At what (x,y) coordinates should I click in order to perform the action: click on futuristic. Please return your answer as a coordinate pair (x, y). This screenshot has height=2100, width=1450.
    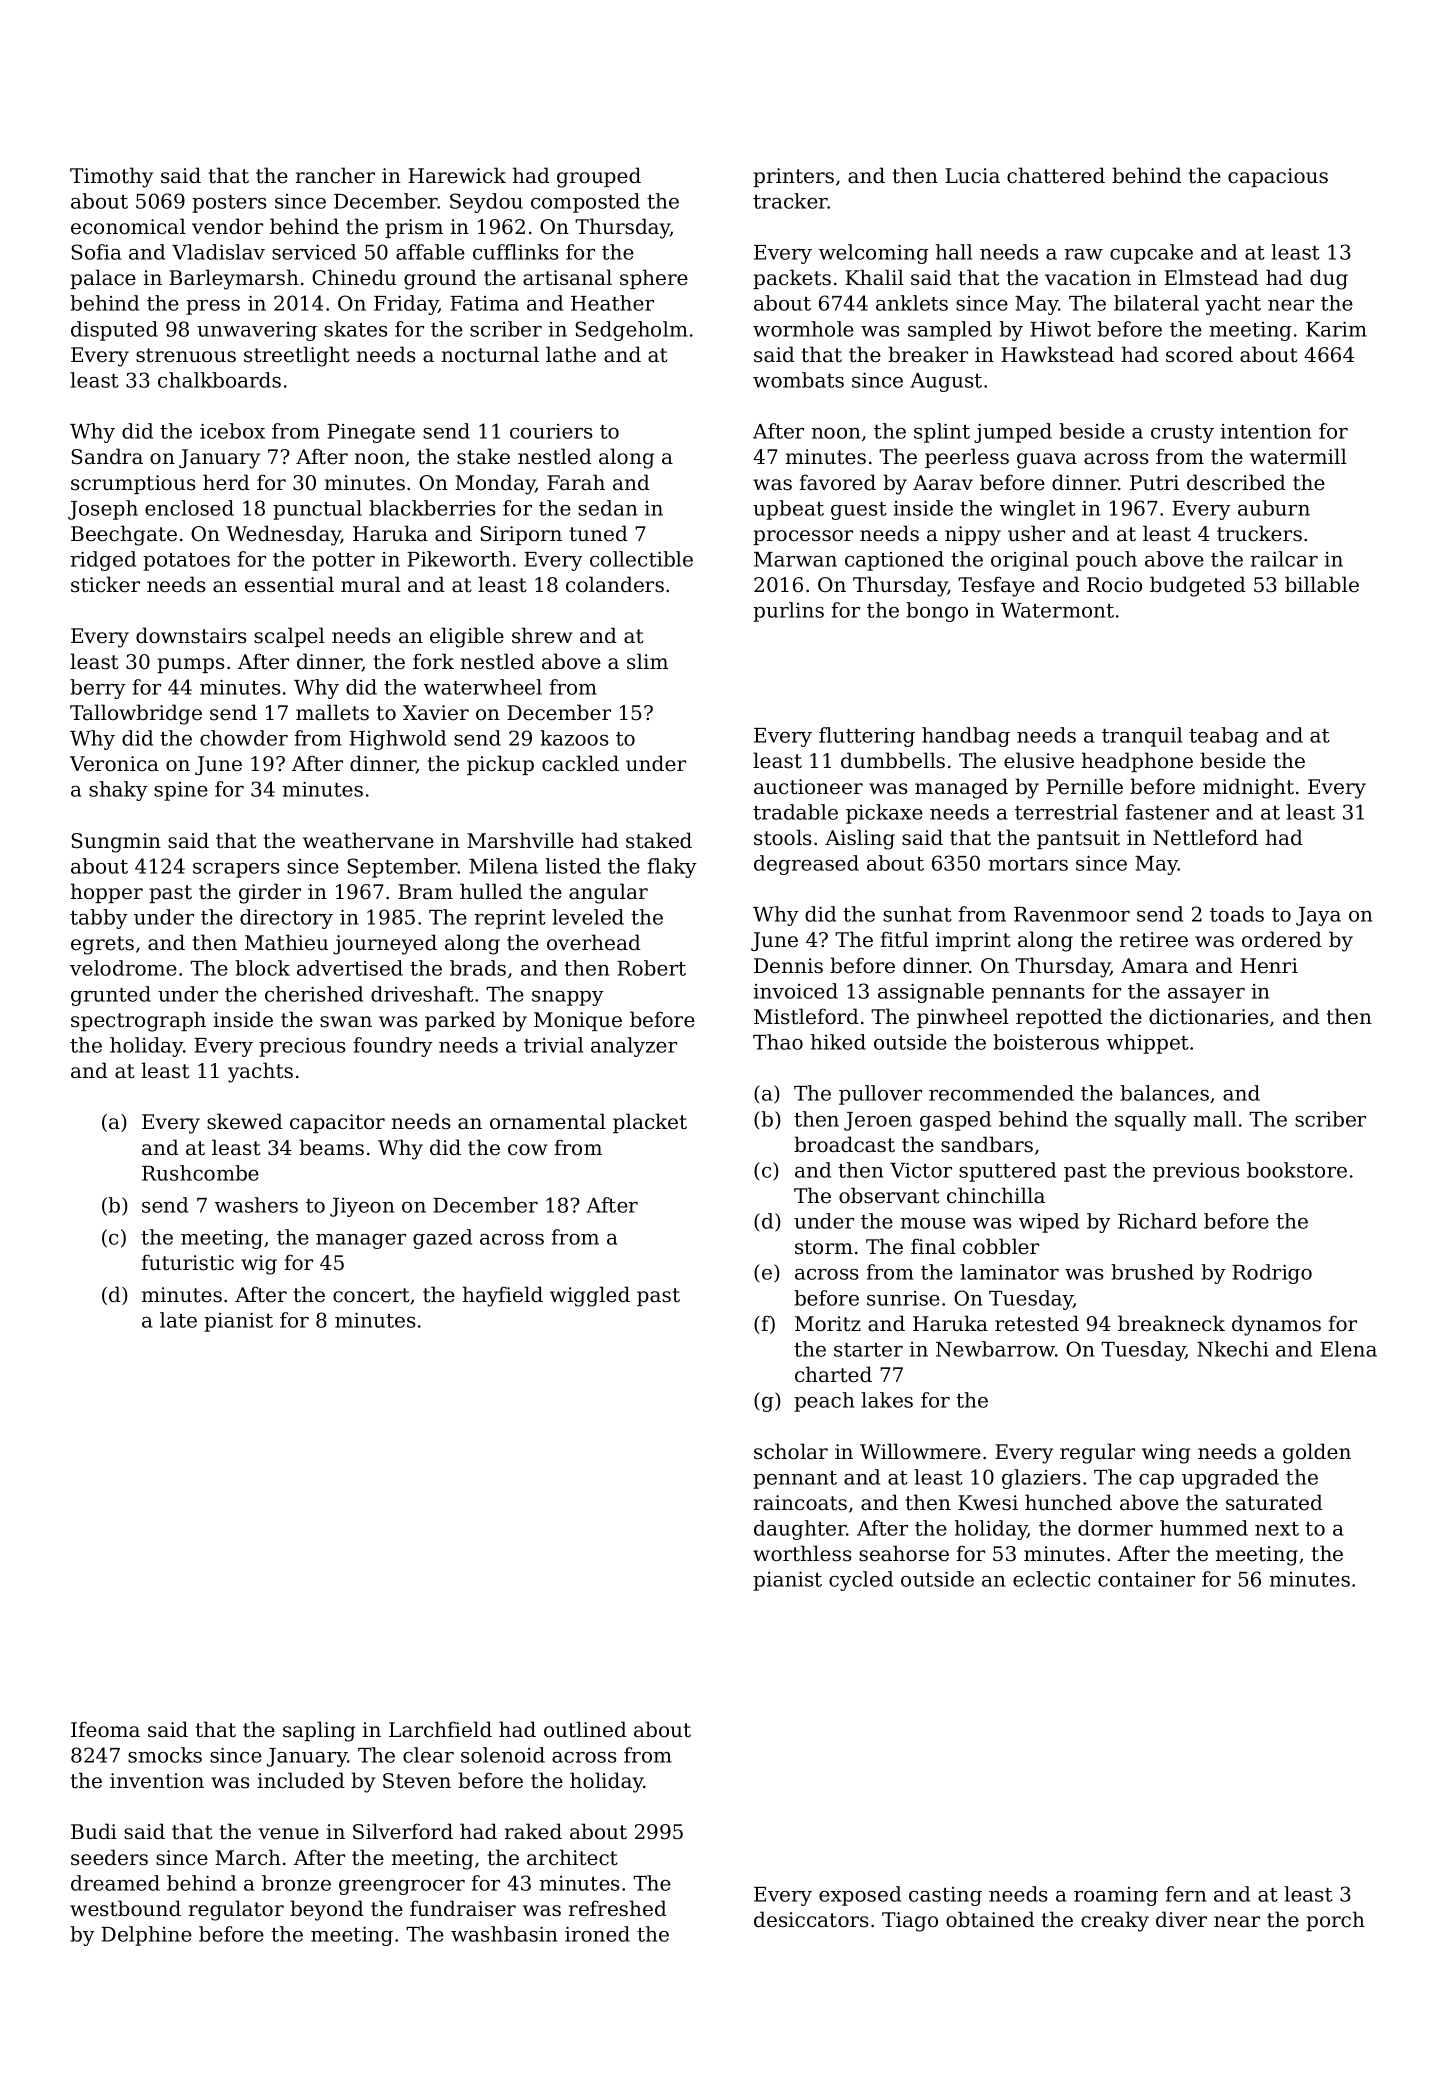
    Looking at the image, I should click on (187, 1262).
